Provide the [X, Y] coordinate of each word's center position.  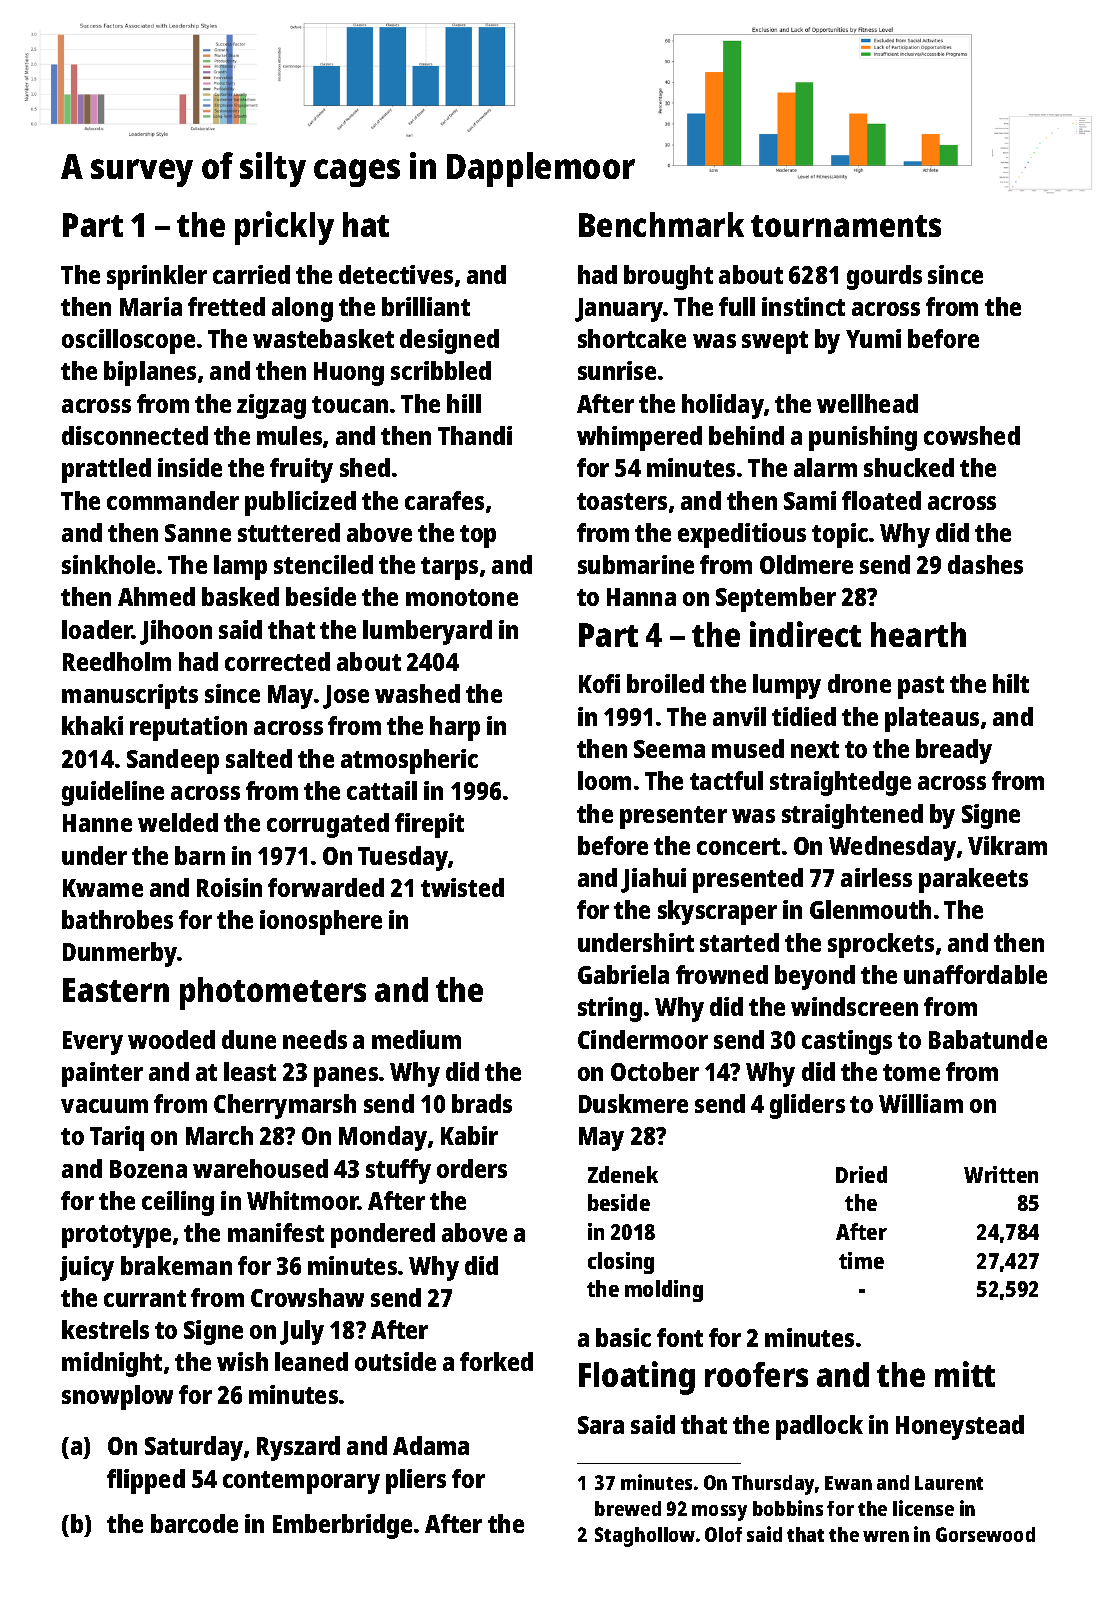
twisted [462, 887]
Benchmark [661, 224]
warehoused [260, 1168]
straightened [852, 816]
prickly [284, 228]
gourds [884, 277]
